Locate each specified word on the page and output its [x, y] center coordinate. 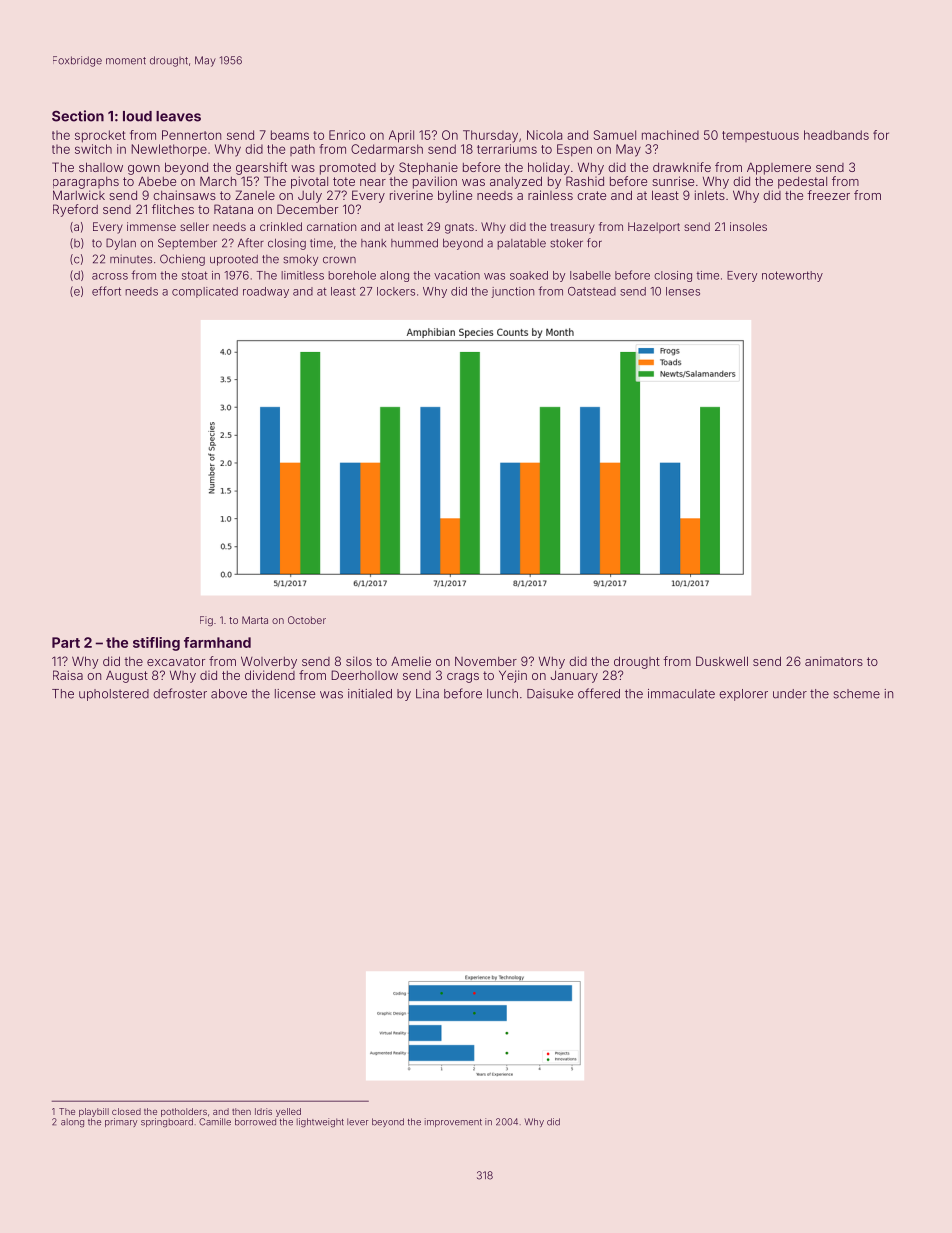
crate [591, 195]
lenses [683, 291]
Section [78, 116]
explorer [743, 695]
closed [126, 1111]
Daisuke [550, 694]
